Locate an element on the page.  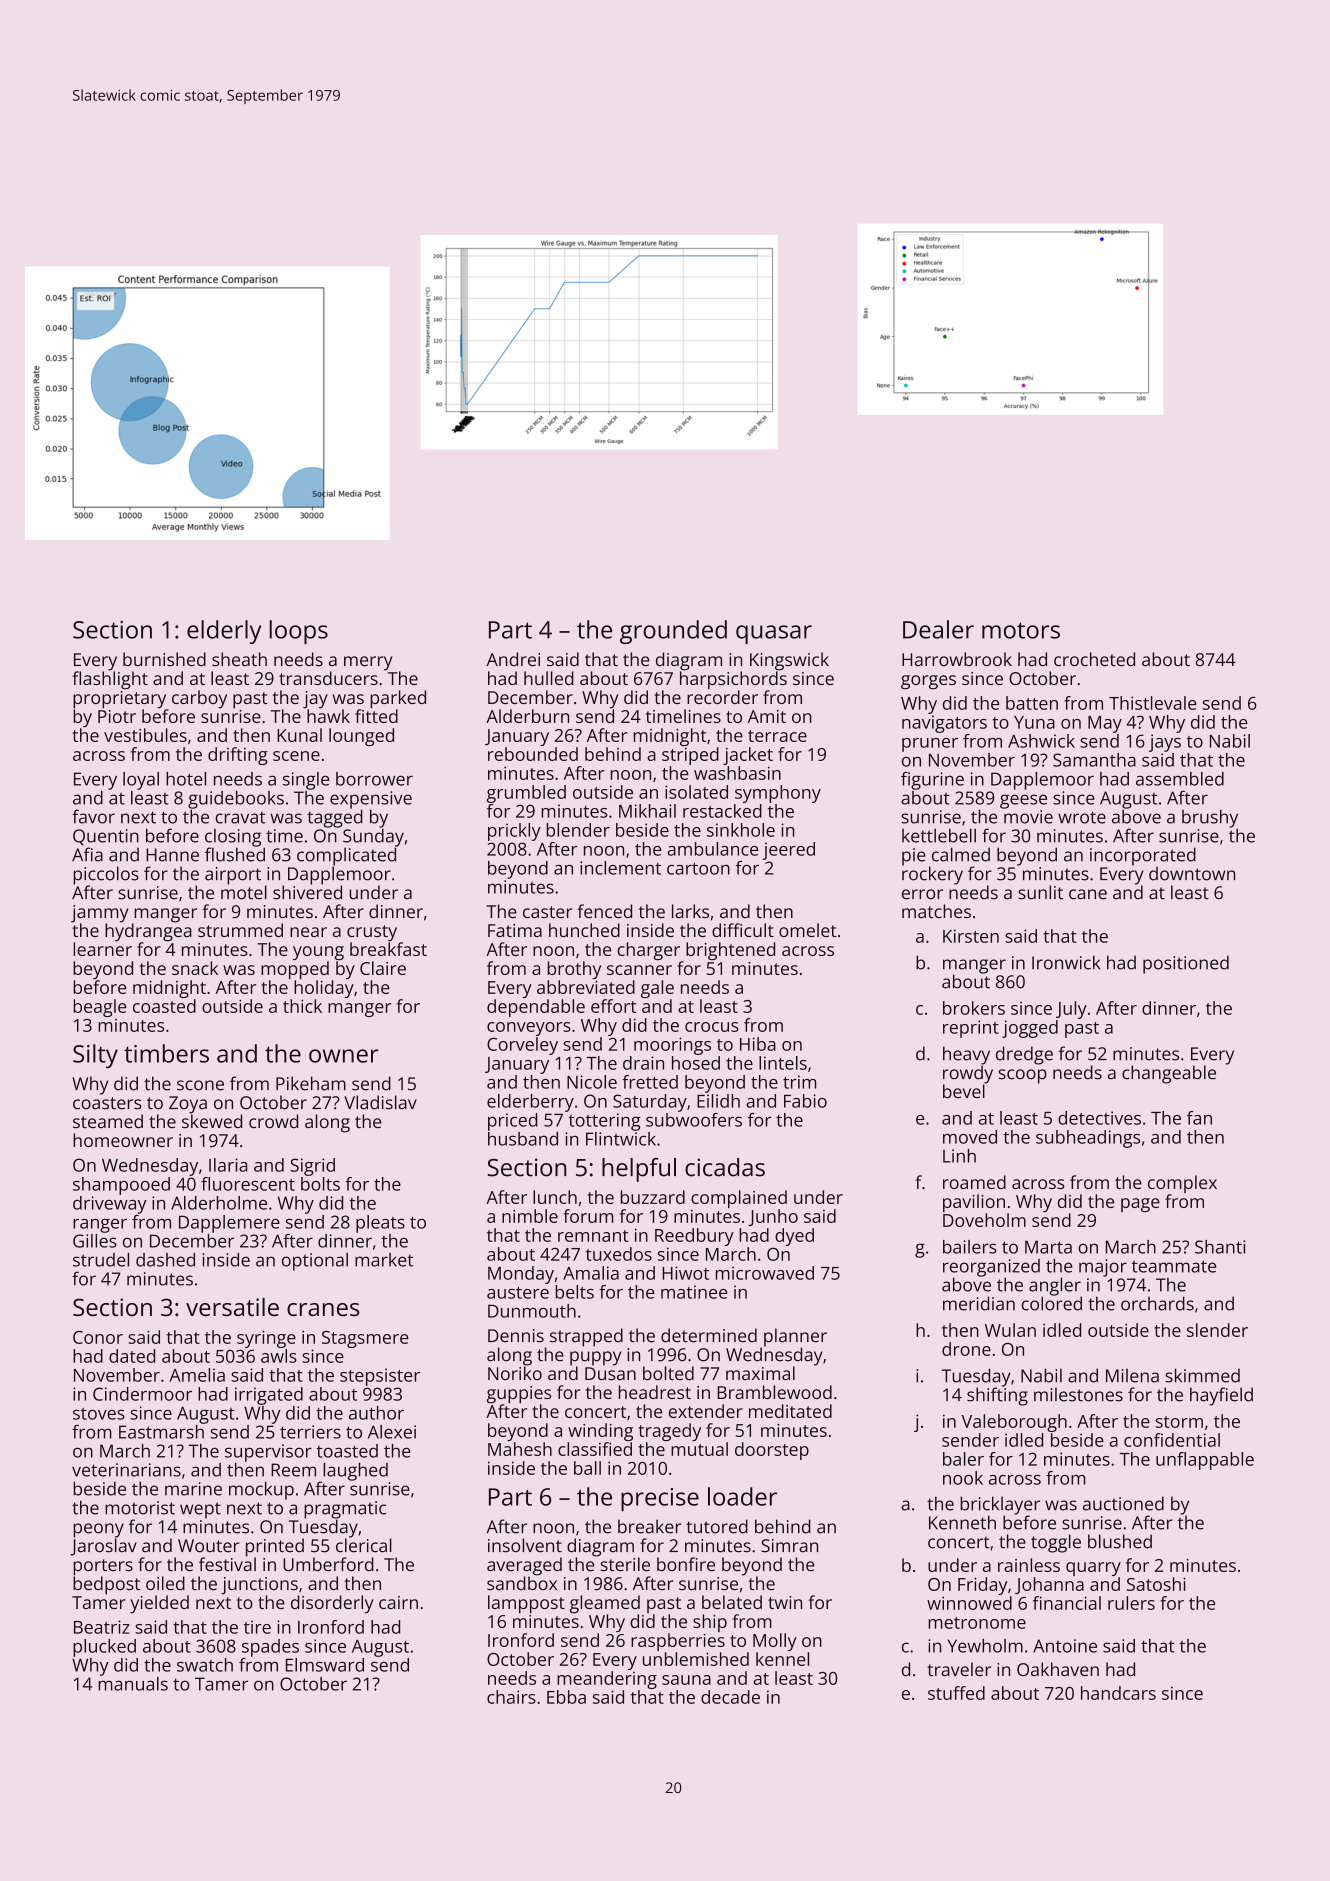
Mahesh is located at coordinates (520, 1449).
